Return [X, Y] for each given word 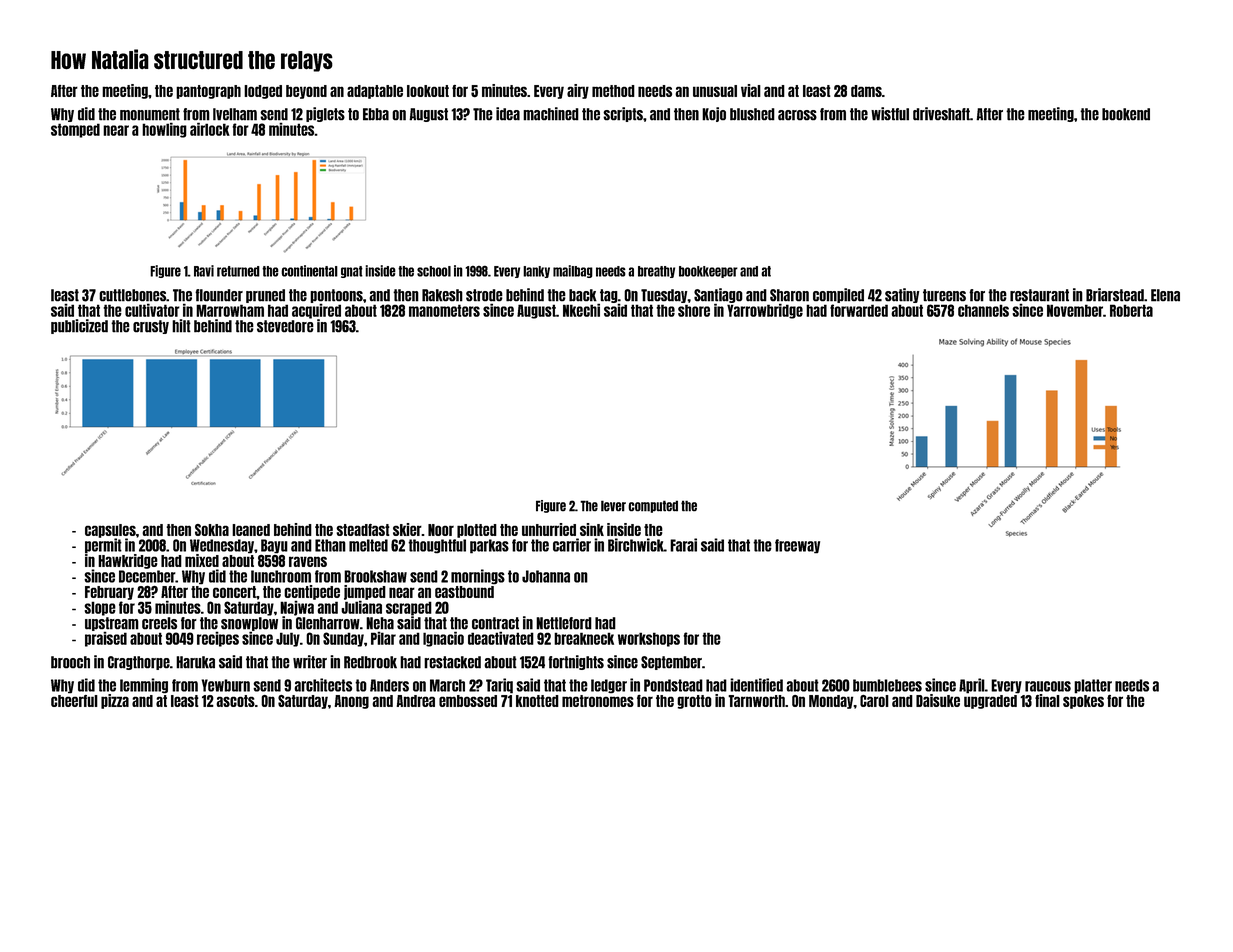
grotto [694, 702]
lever [613, 506]
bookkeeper [708, 272]
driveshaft [941, 114]
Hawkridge [128, 561]
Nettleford [564, 623]
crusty [151, 327]
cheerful [74, 701]
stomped [75, 130]
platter [1093, 686]
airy [578, 91]
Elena [1165, 295]
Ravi [204, 271]
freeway [797, 546]
